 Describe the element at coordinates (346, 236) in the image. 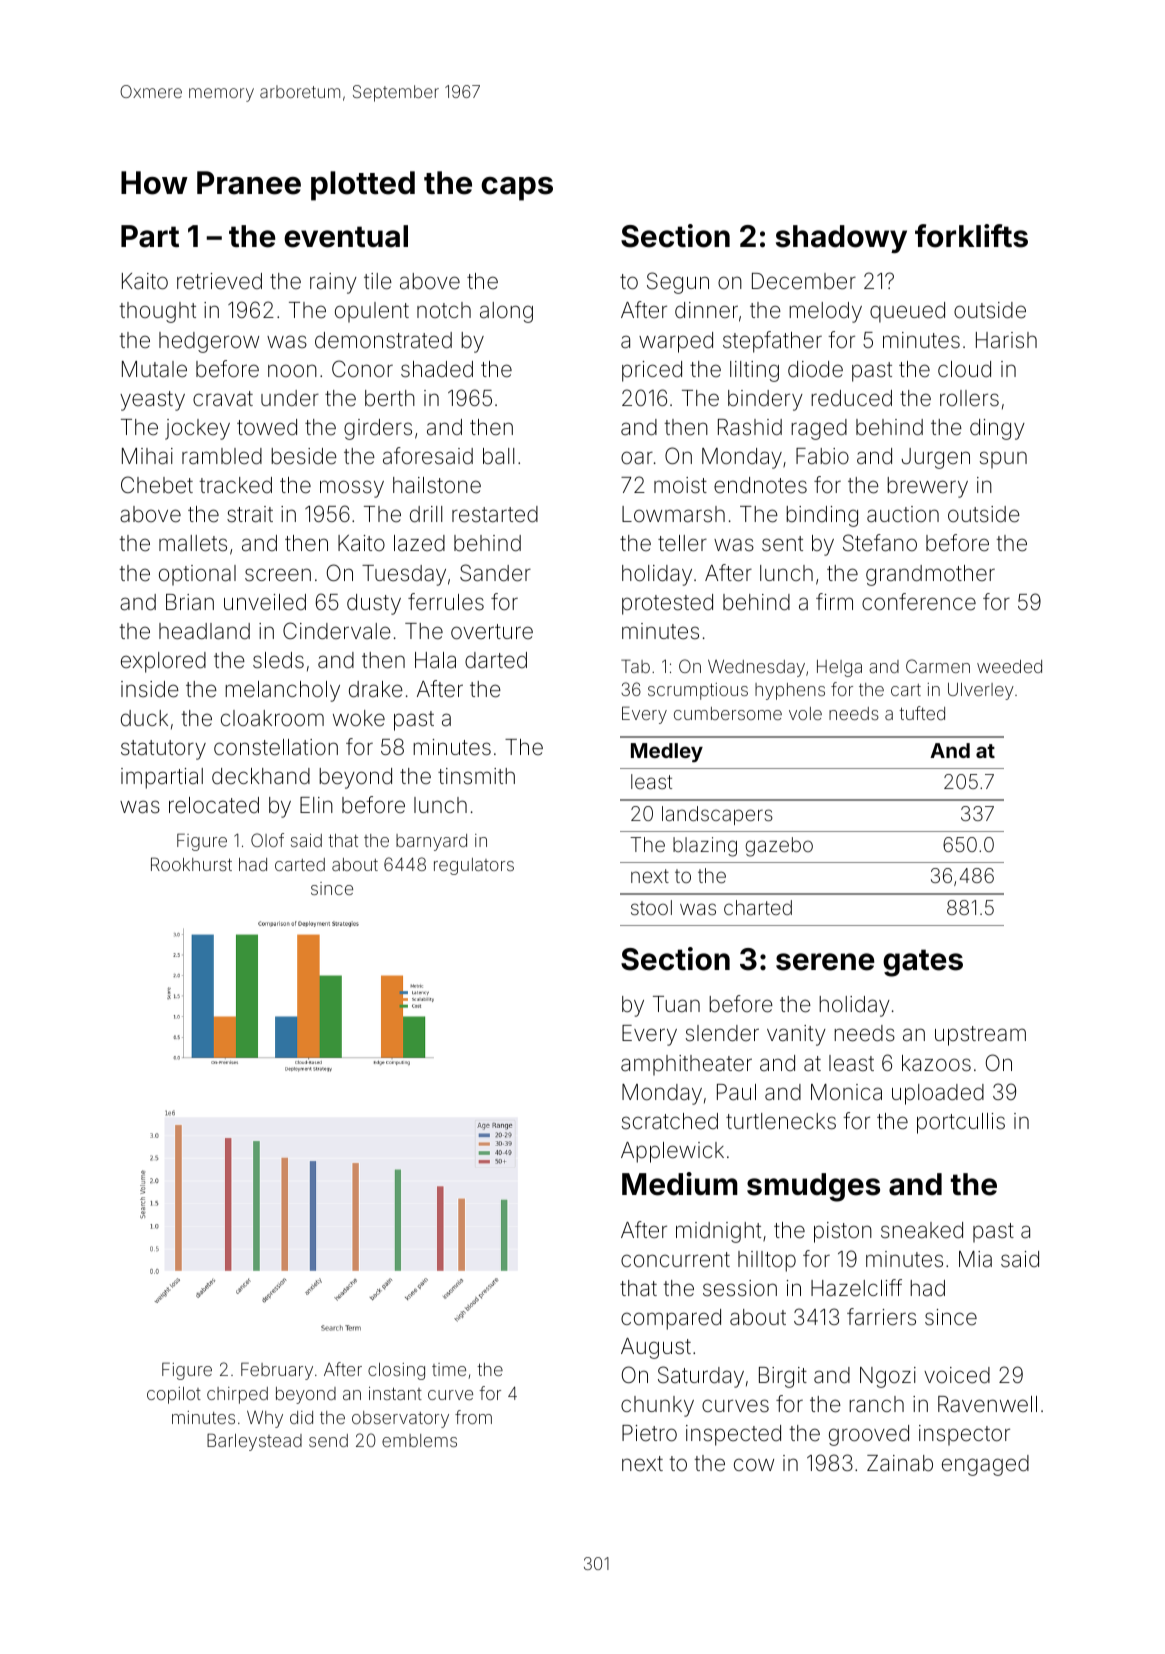

I see `eventual` at that location.
